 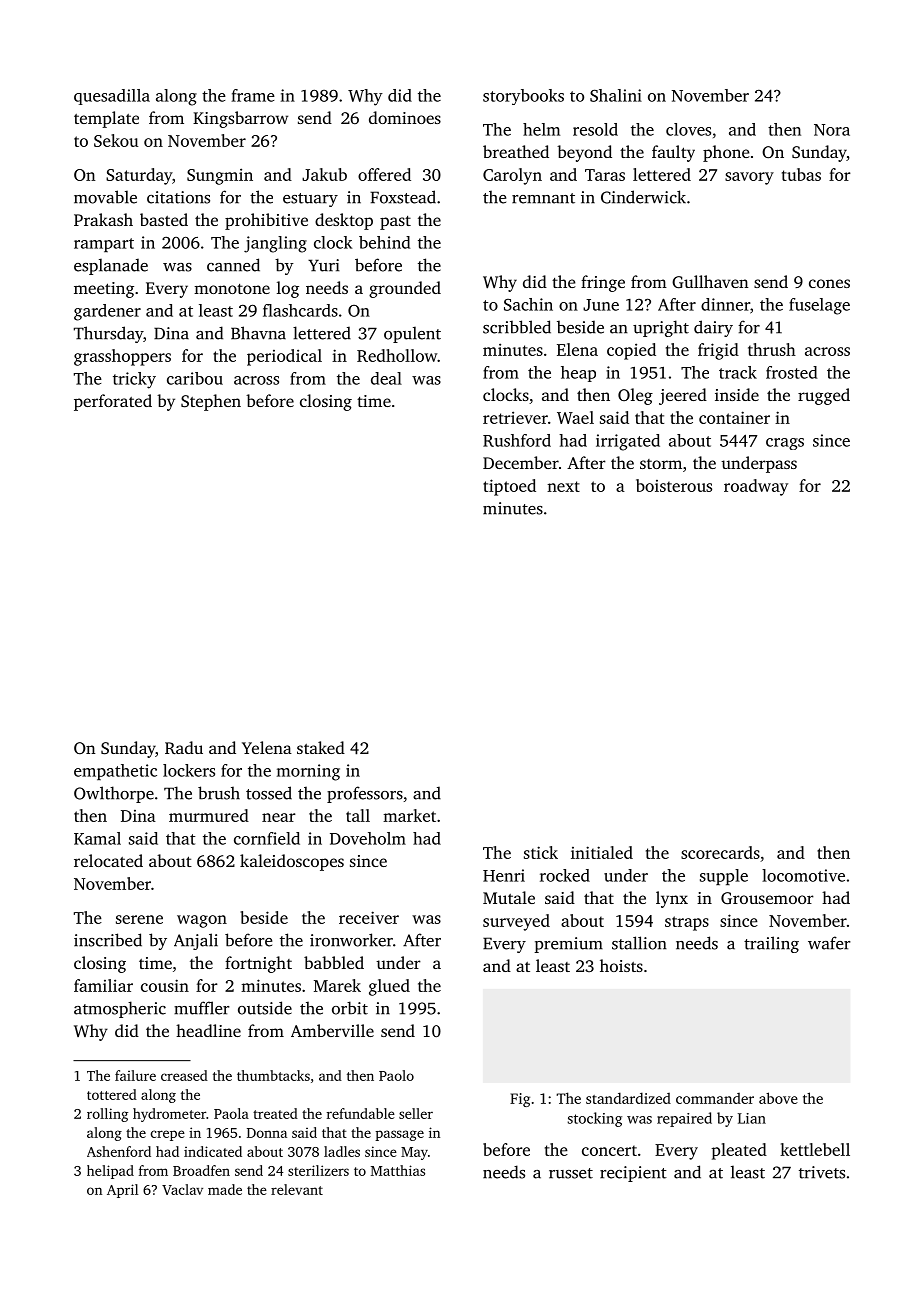 What do you see at coordinates (405, 117) in the document?
I see `dominoes` at bounding box center [405, 117].
